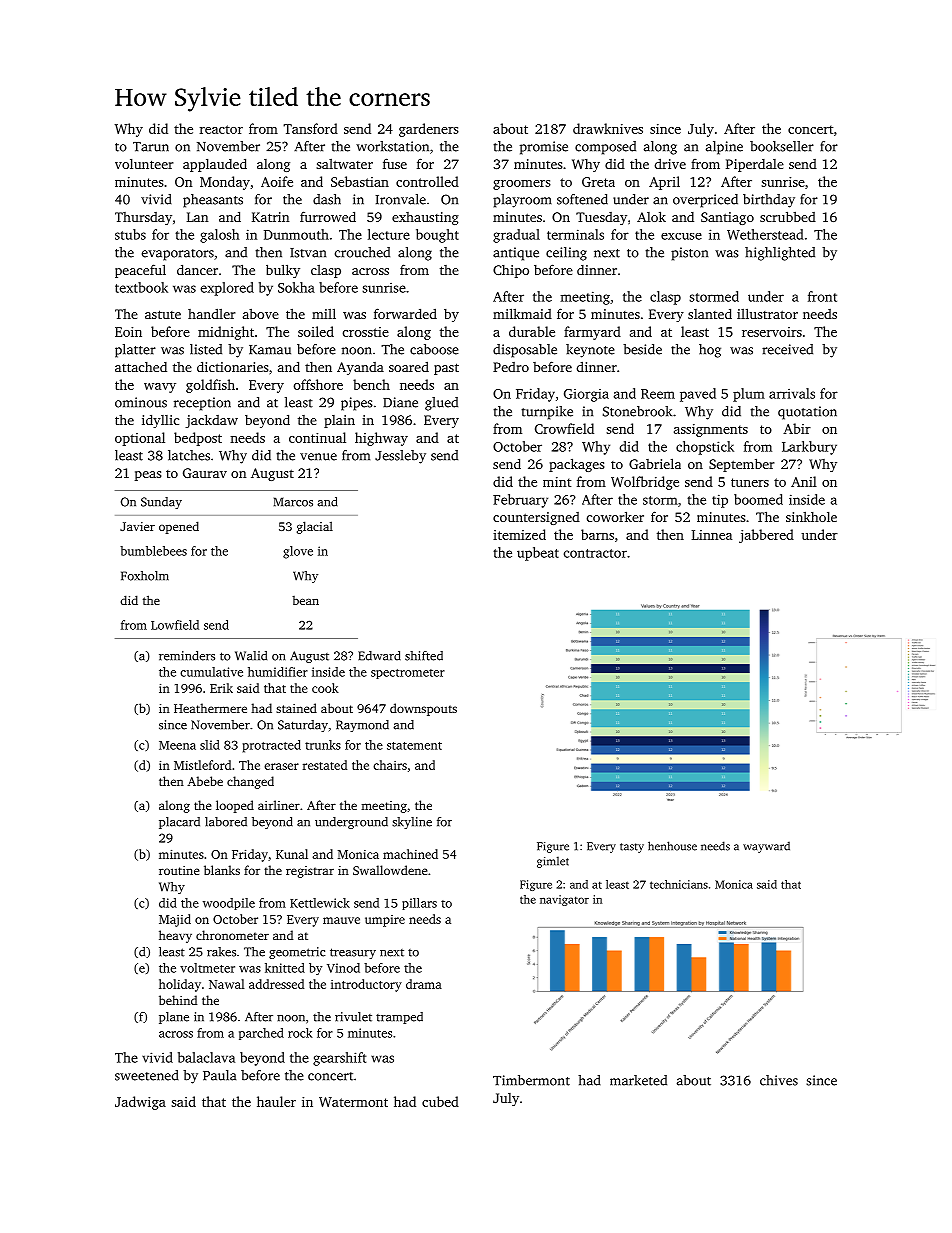 Image resolution: width=952 pixels, height=1233 pixels. What do you see at coordinates (140, 439) in the image?
I see `optional` at bounding box center [140, 439].
